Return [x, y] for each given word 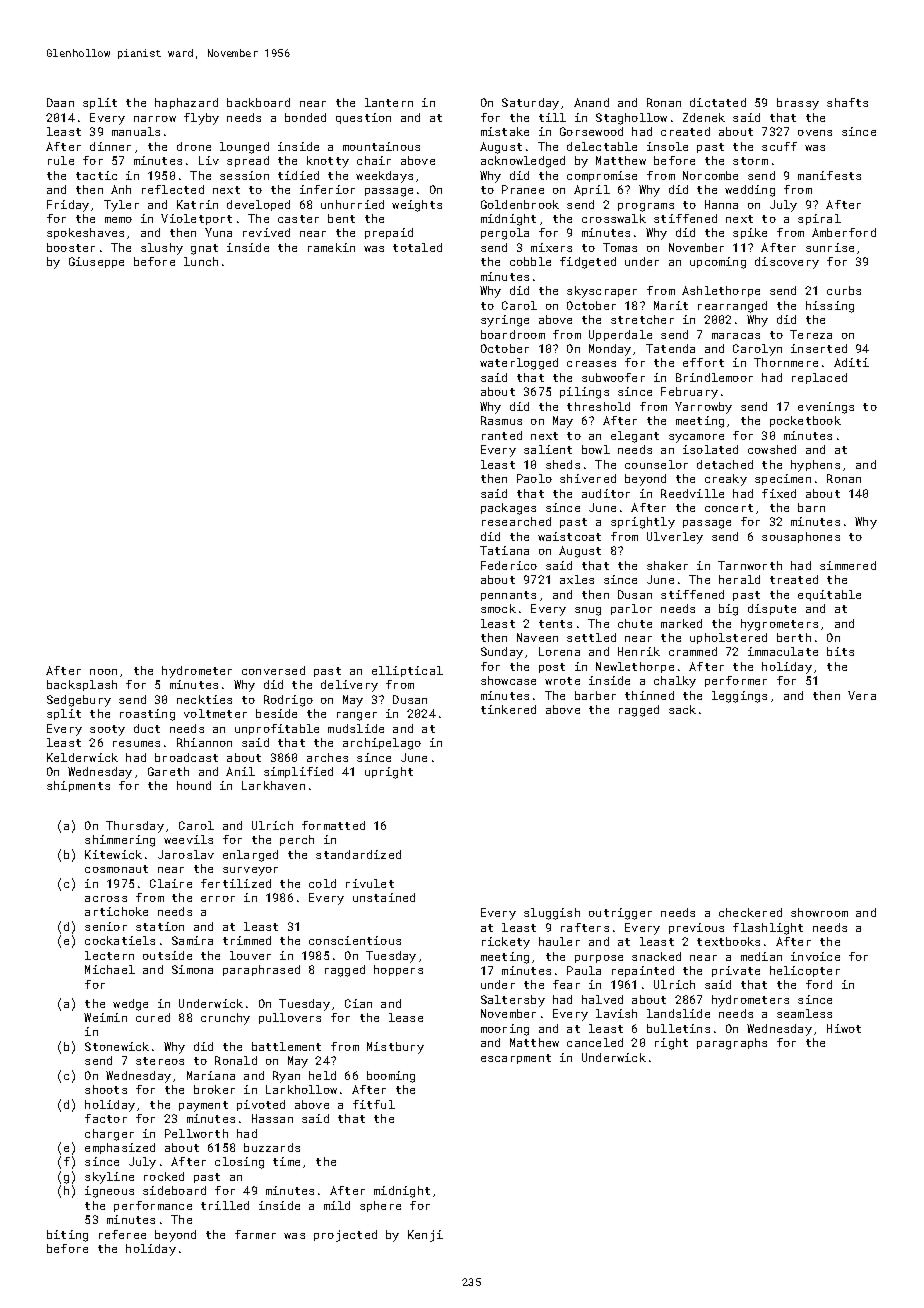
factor [106, 1118]
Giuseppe [96, 262]
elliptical [407, 671]
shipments [78, 786]
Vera [862, 695]
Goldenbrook [520, 204]
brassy [798, 104]
